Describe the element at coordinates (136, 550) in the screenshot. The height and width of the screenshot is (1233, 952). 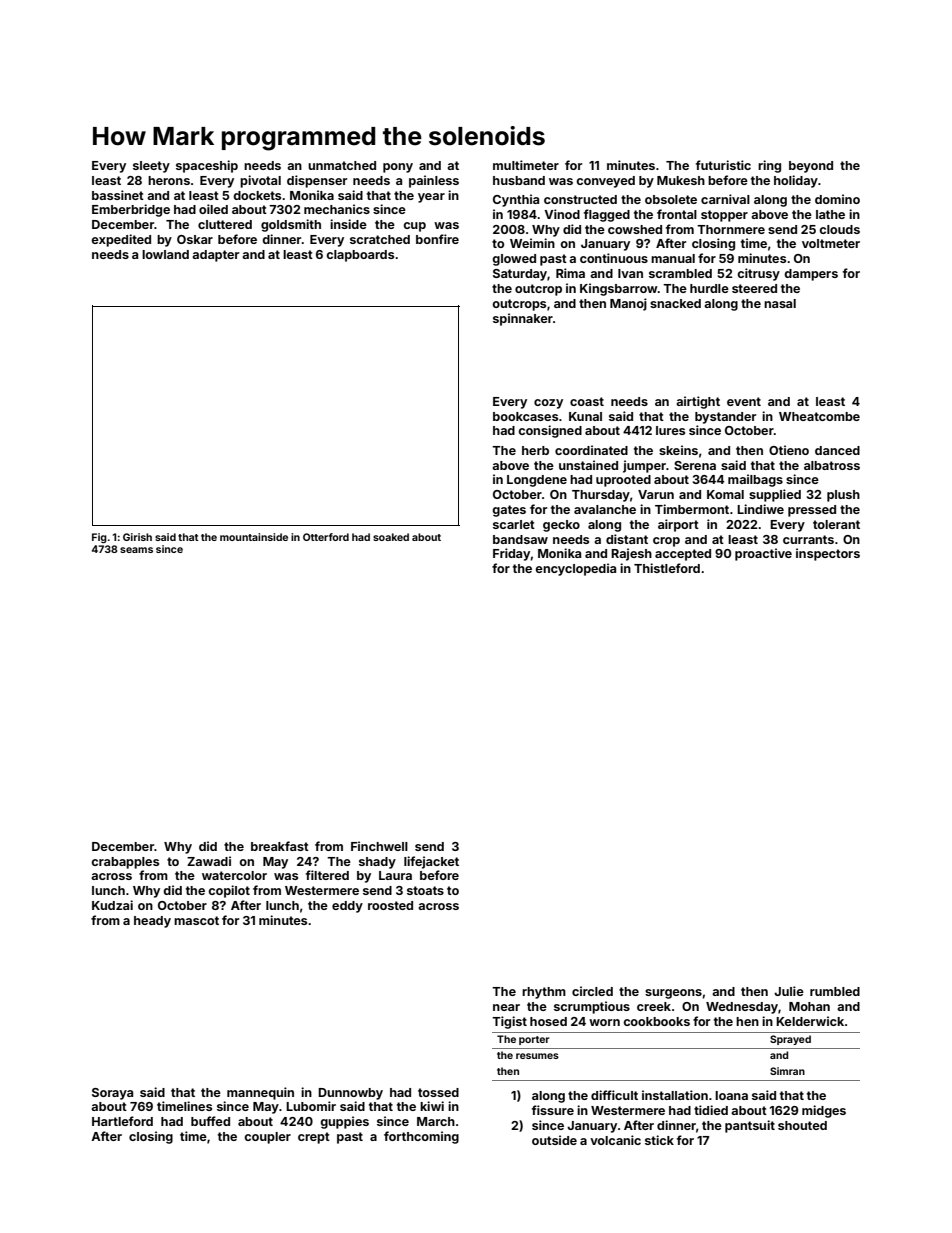
I see `seams` at that location.
